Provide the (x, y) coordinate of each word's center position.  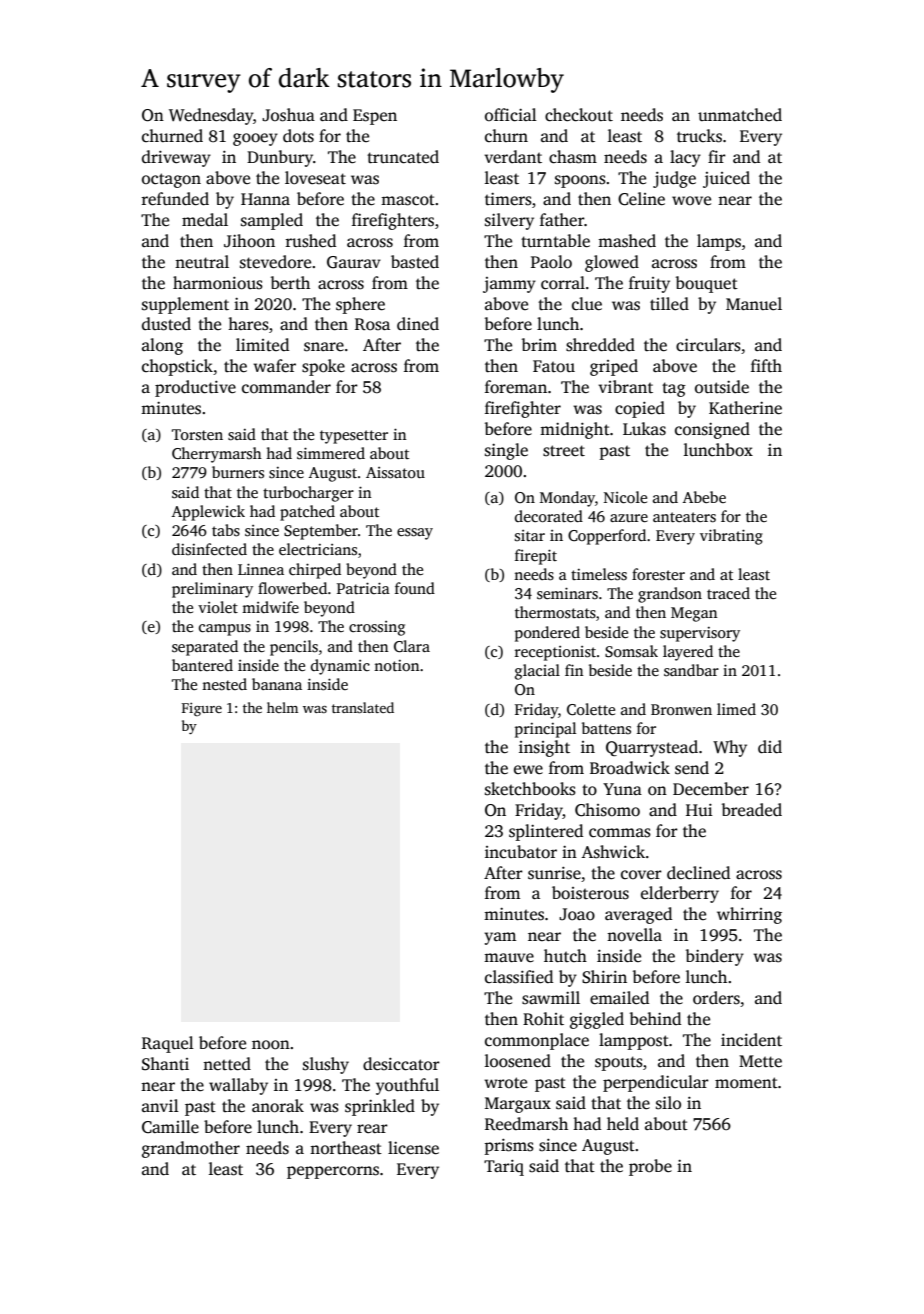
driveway (176, 158)
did (770, 747)
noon (271, 1045)
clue (587, 304)
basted (415, 262)
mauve (509, 958)
